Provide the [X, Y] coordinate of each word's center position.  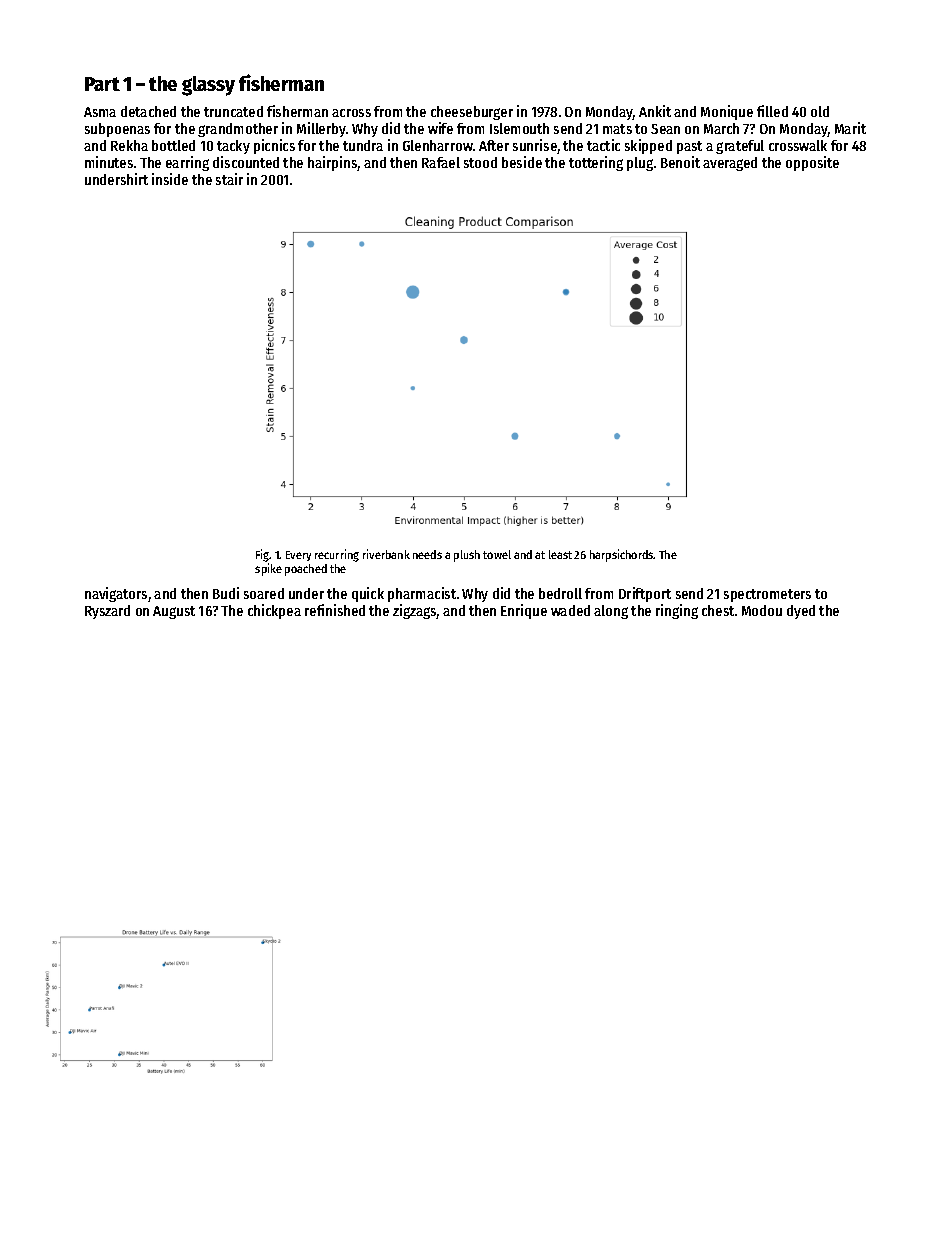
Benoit [680, 162]
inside [170, 179]
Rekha [129, 145]
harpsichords [622, 555]
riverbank [386, 554]
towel [497, 554]
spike [268, 569]
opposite [812, 163]
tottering [596, 163]
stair [229, 179]
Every [298, 556]
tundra [363, 145]
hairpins [333, 163]
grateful [740, 147]
